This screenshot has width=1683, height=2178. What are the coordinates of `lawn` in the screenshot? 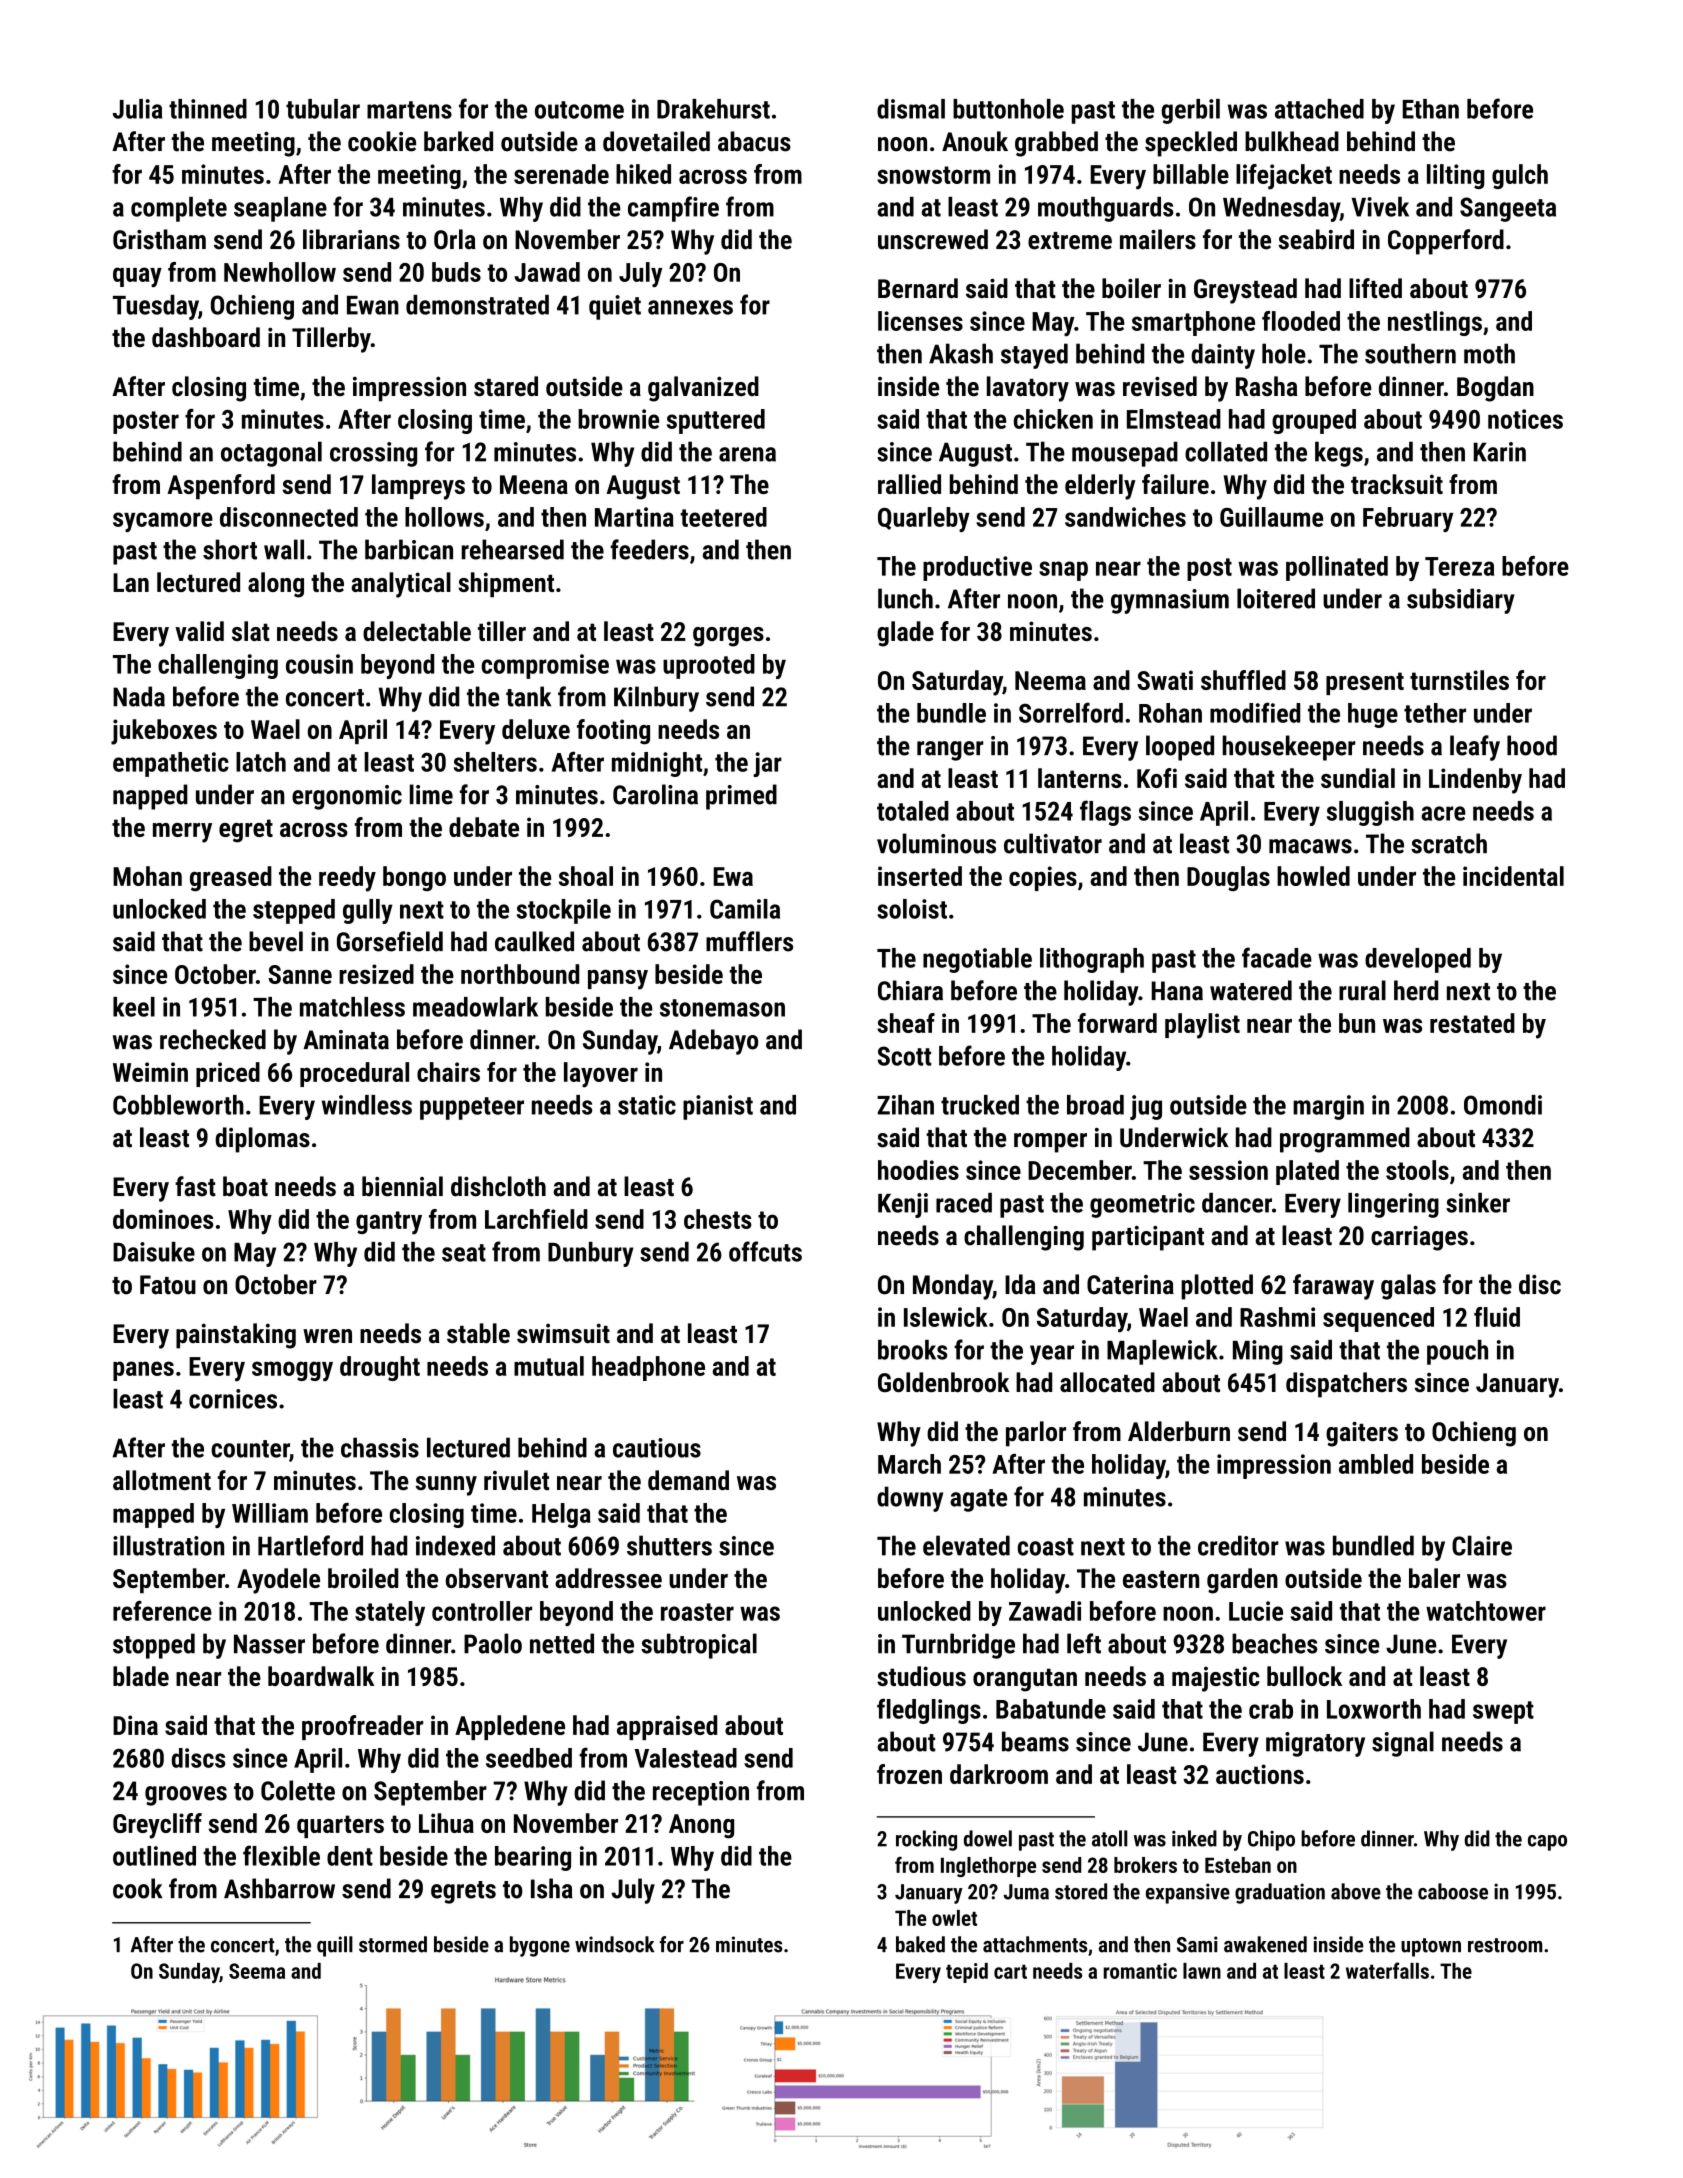 It's located at (1202, 1971).
